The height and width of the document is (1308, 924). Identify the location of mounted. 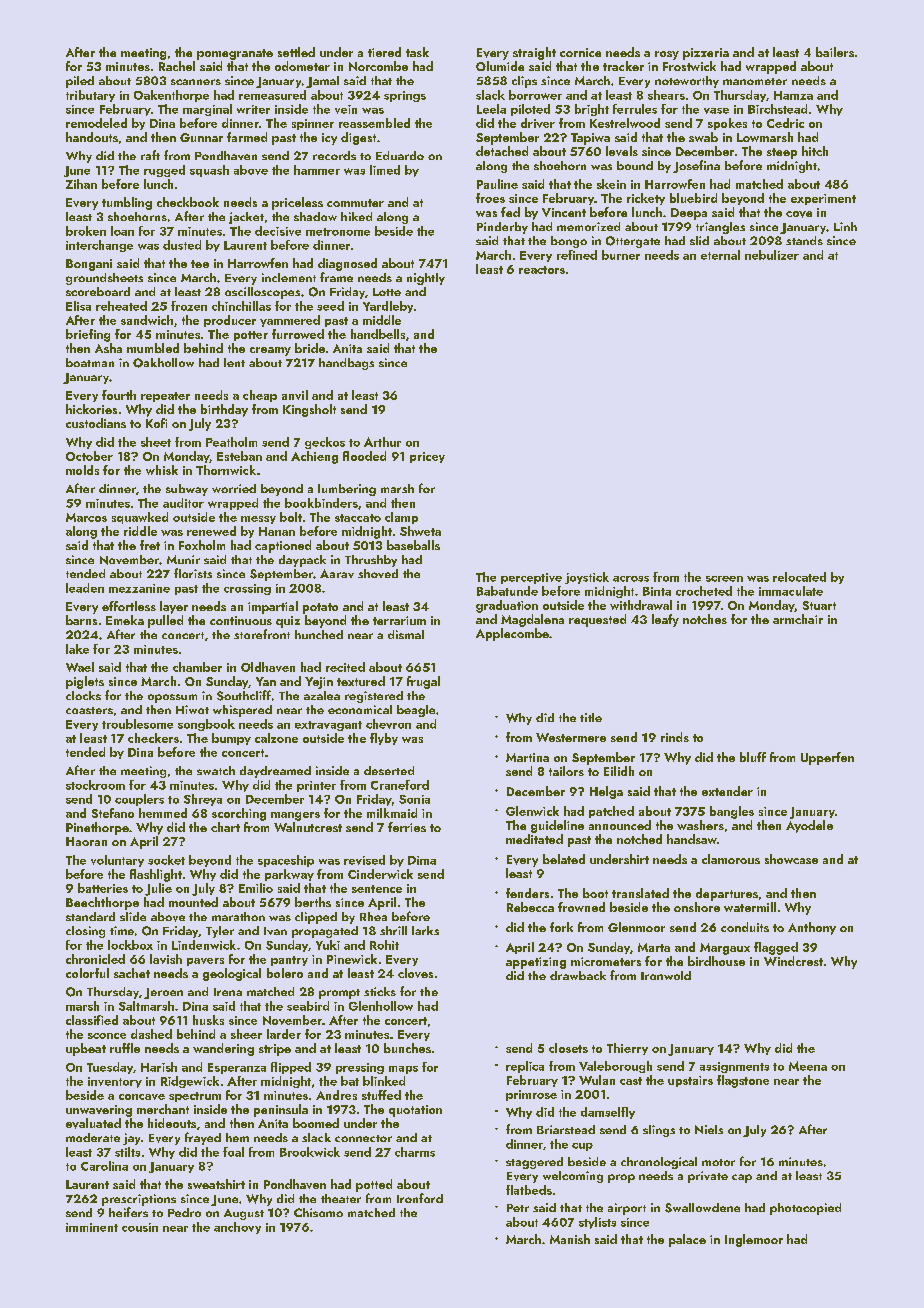
(193, 902).
